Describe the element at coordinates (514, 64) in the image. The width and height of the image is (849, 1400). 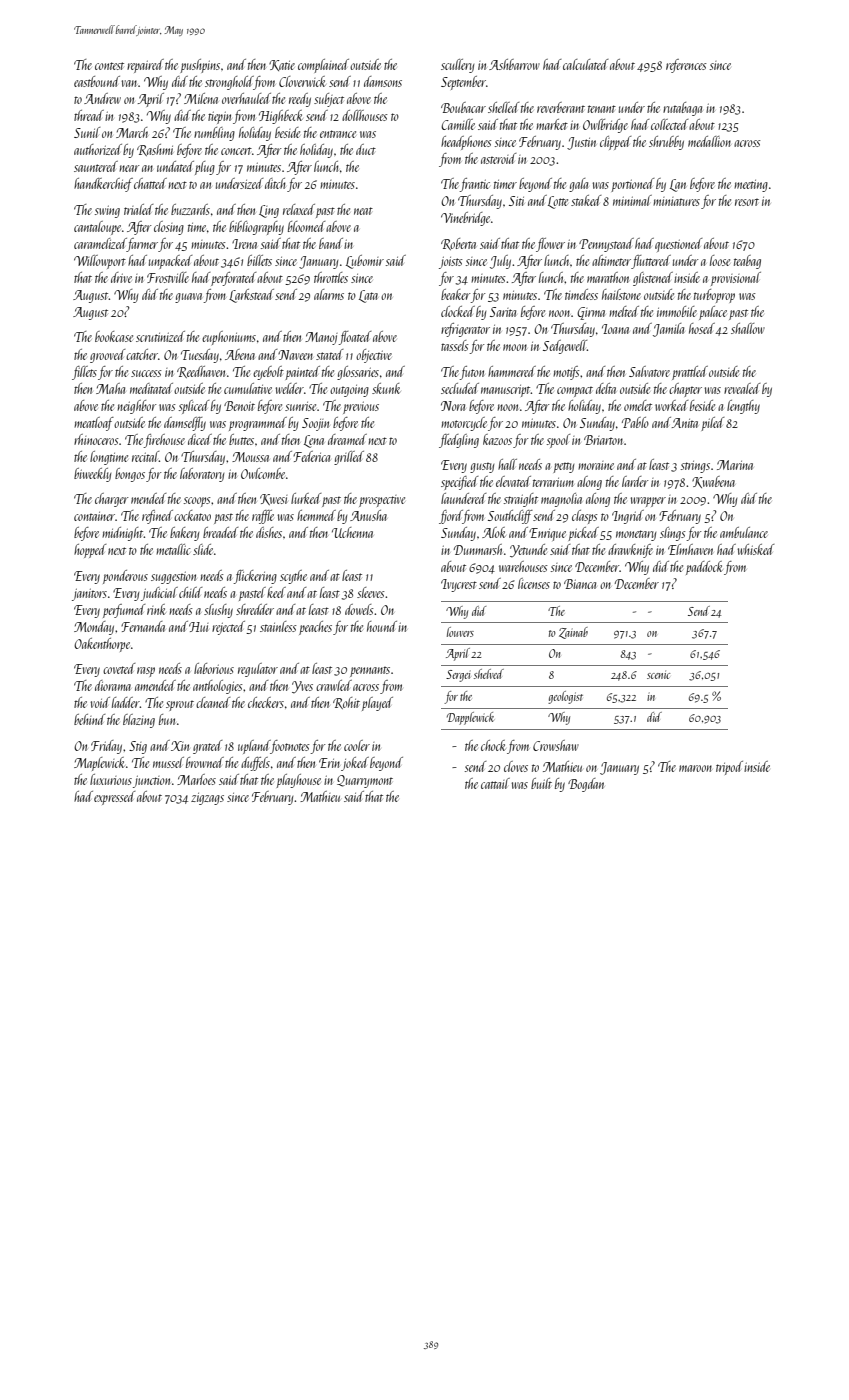
I see `Ashbarrow` at that location.
